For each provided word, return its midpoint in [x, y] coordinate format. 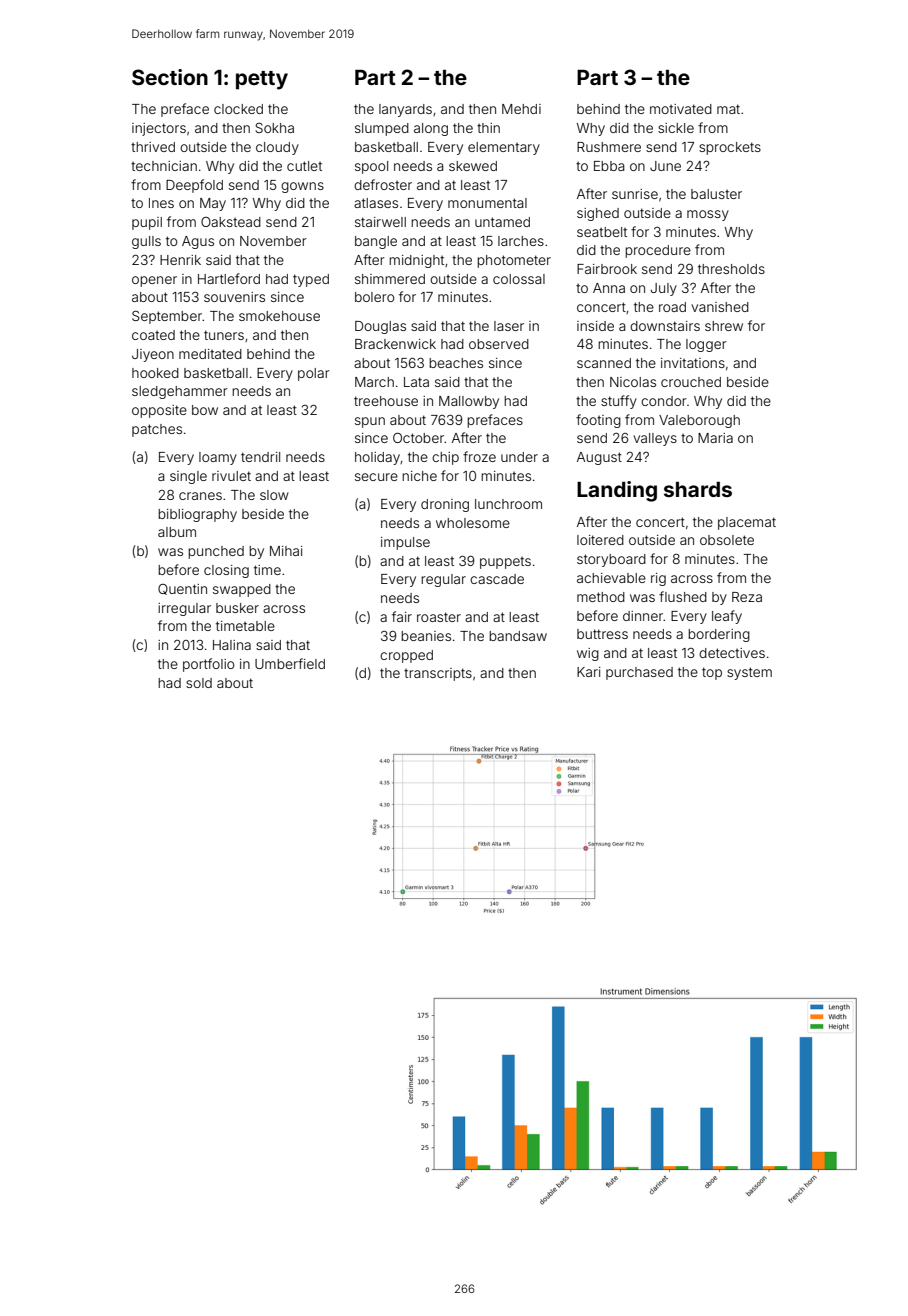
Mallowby [469, 402]
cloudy [277, 148]
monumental [487, 203]
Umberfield [290, 663]
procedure [658, 251]
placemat [747, 523]
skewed [473, 166]
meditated [210, 354]
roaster [439, 617]
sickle [676, 128]
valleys [655, 439]
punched [216, 552]
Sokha [274, 127]
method [601, 597]
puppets [505, 563]
